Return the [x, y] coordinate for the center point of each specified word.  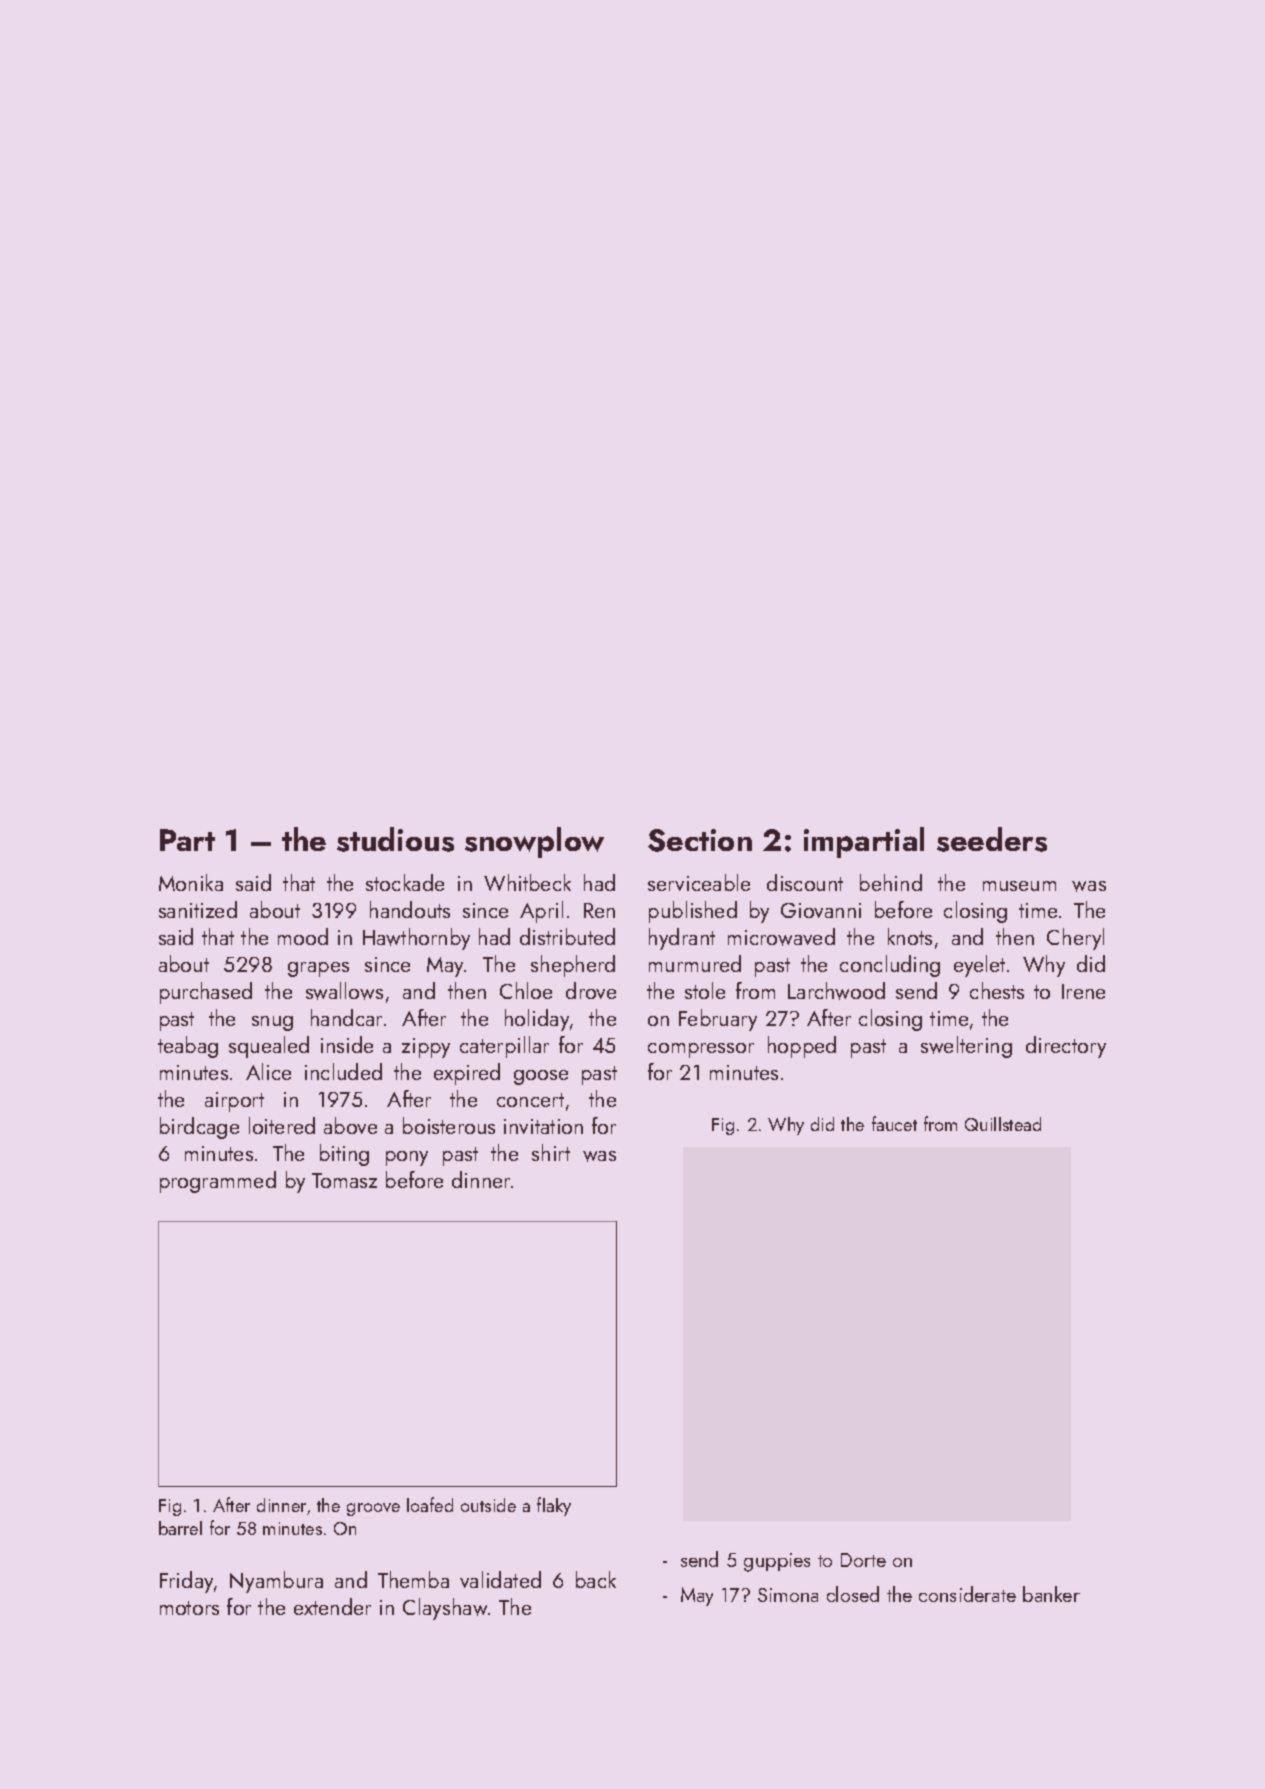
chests [997, 990]
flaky [554, 1506]
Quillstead [1003, 1124]
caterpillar [504, 1047]
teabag [188, 1047]
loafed [430, 1504]
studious [395, 839]
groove [373, 1509]
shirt [551, 1152]
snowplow [534, 842]
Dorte [863, 1560]
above [350, 1125]
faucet [894, 1123]
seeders [992, 839]
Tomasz [344, 1180]
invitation [543, 1126]
